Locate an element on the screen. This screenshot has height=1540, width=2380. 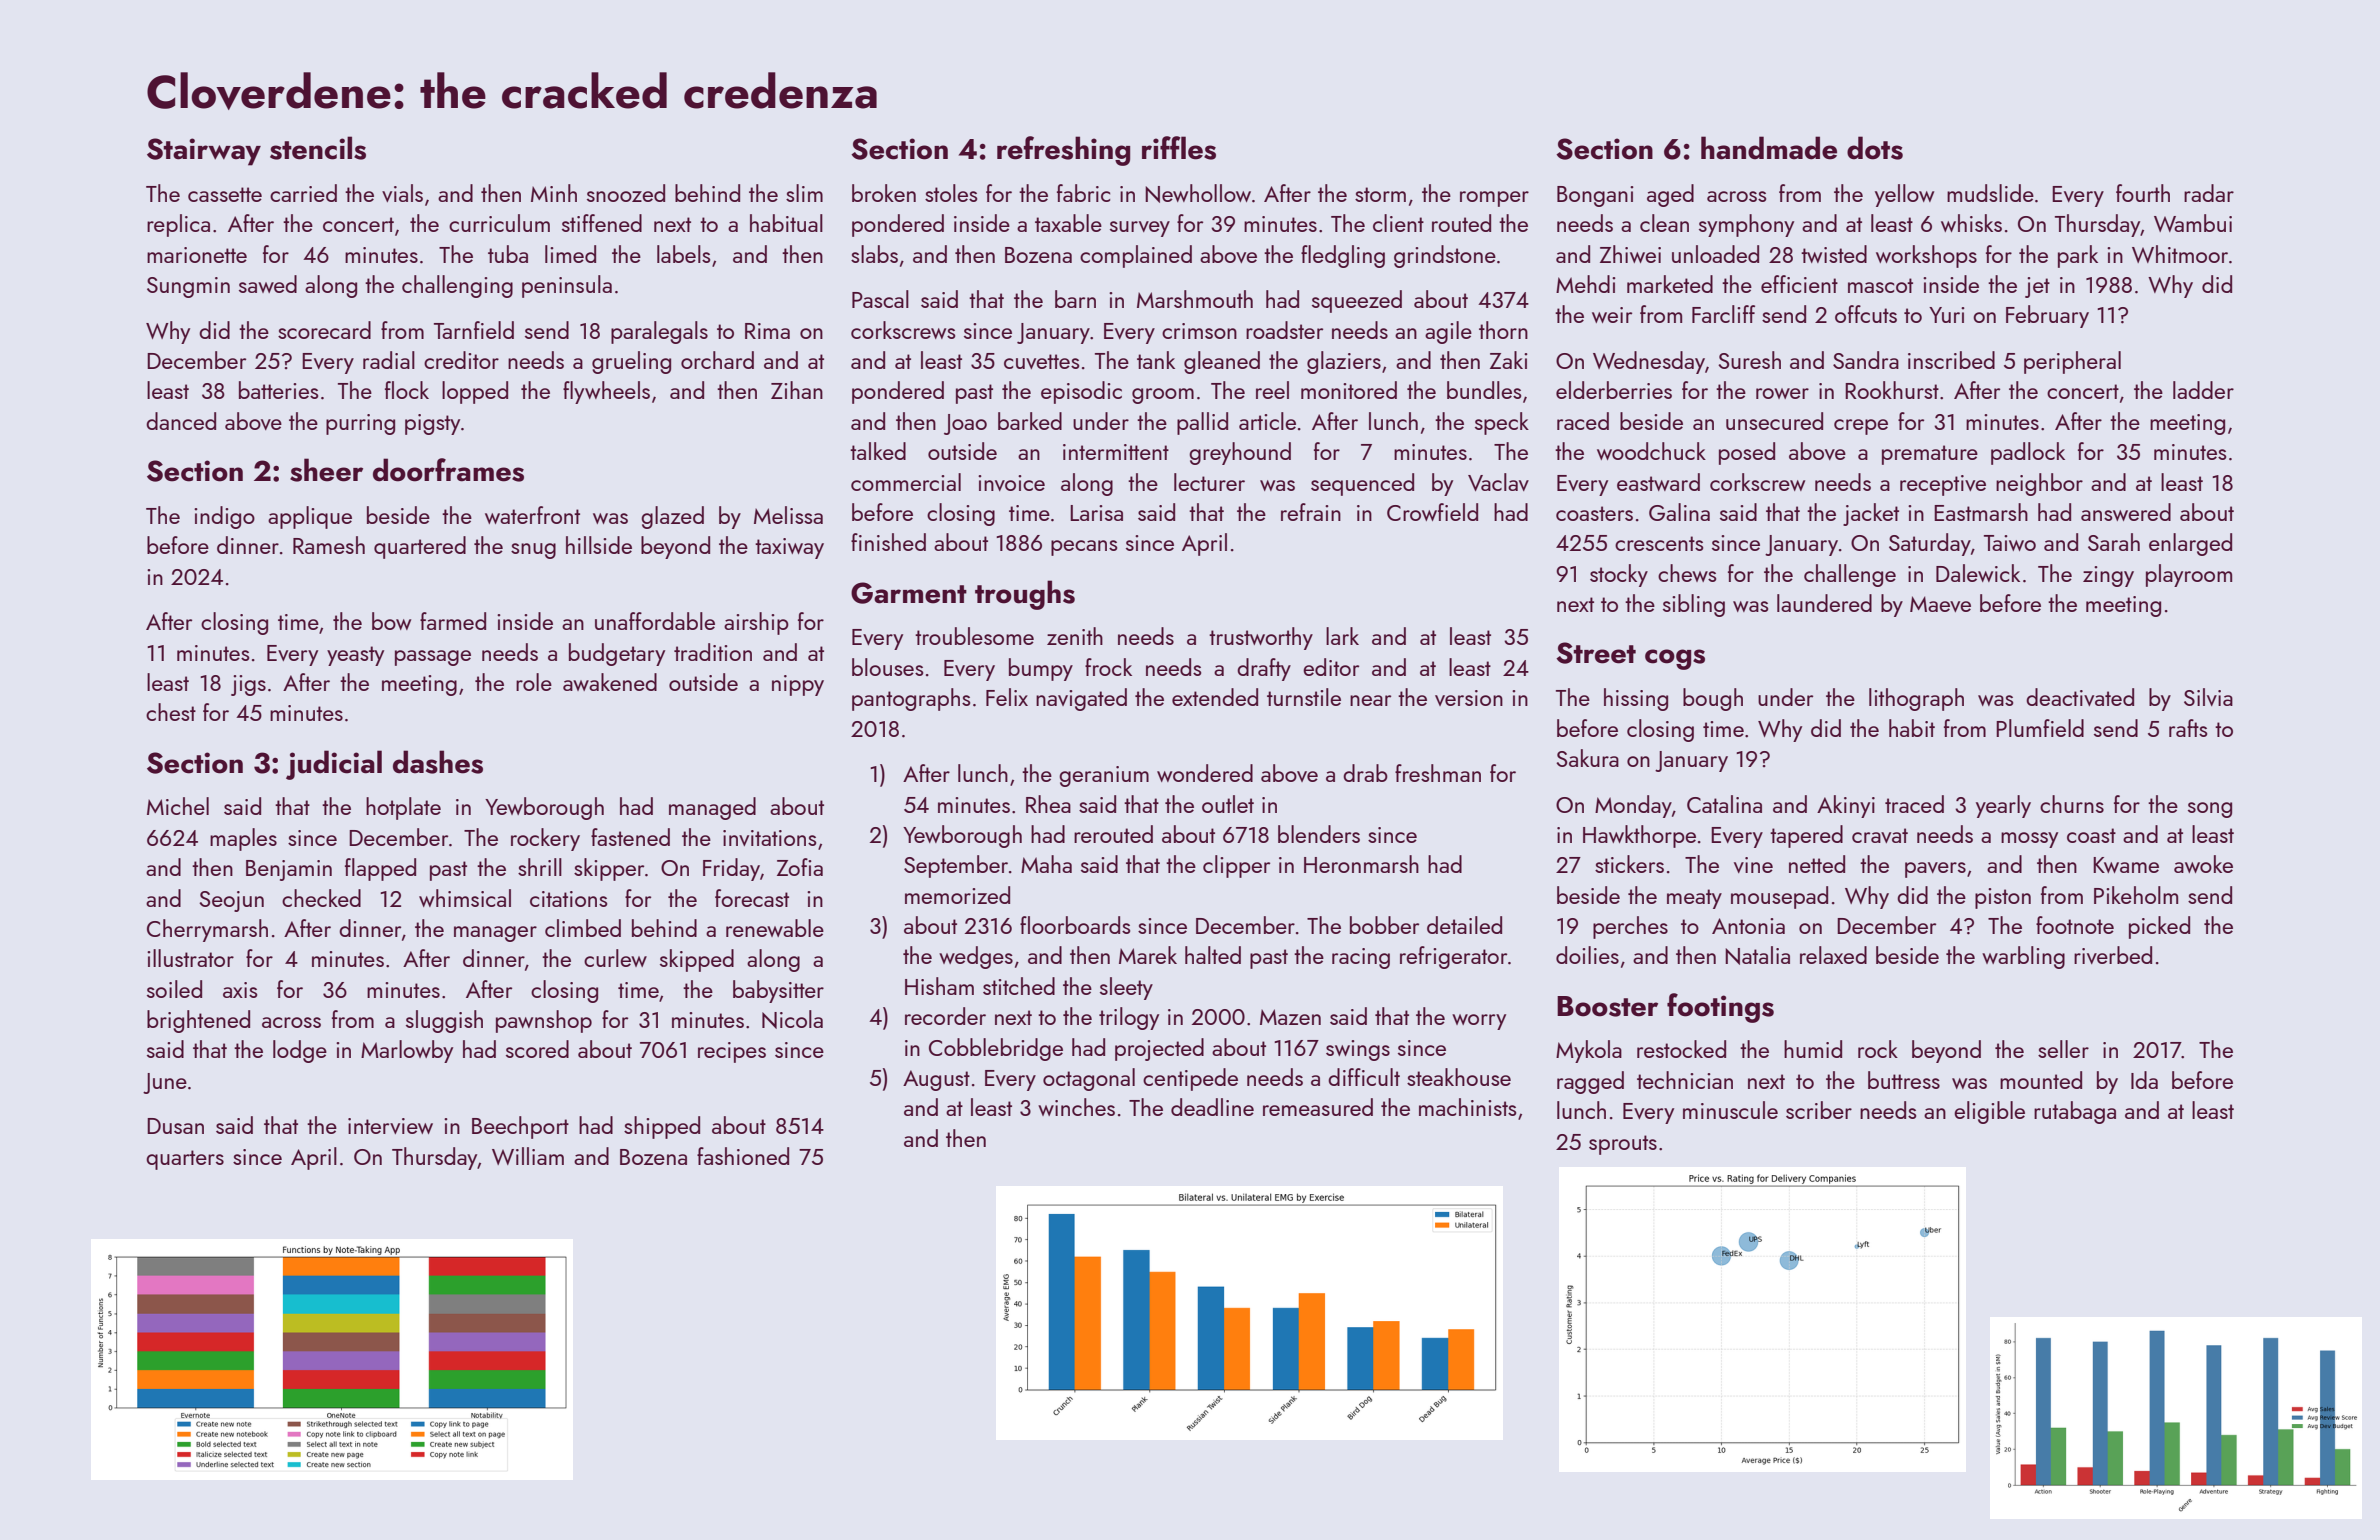
handmade is located at coordinates (1769, 148).
